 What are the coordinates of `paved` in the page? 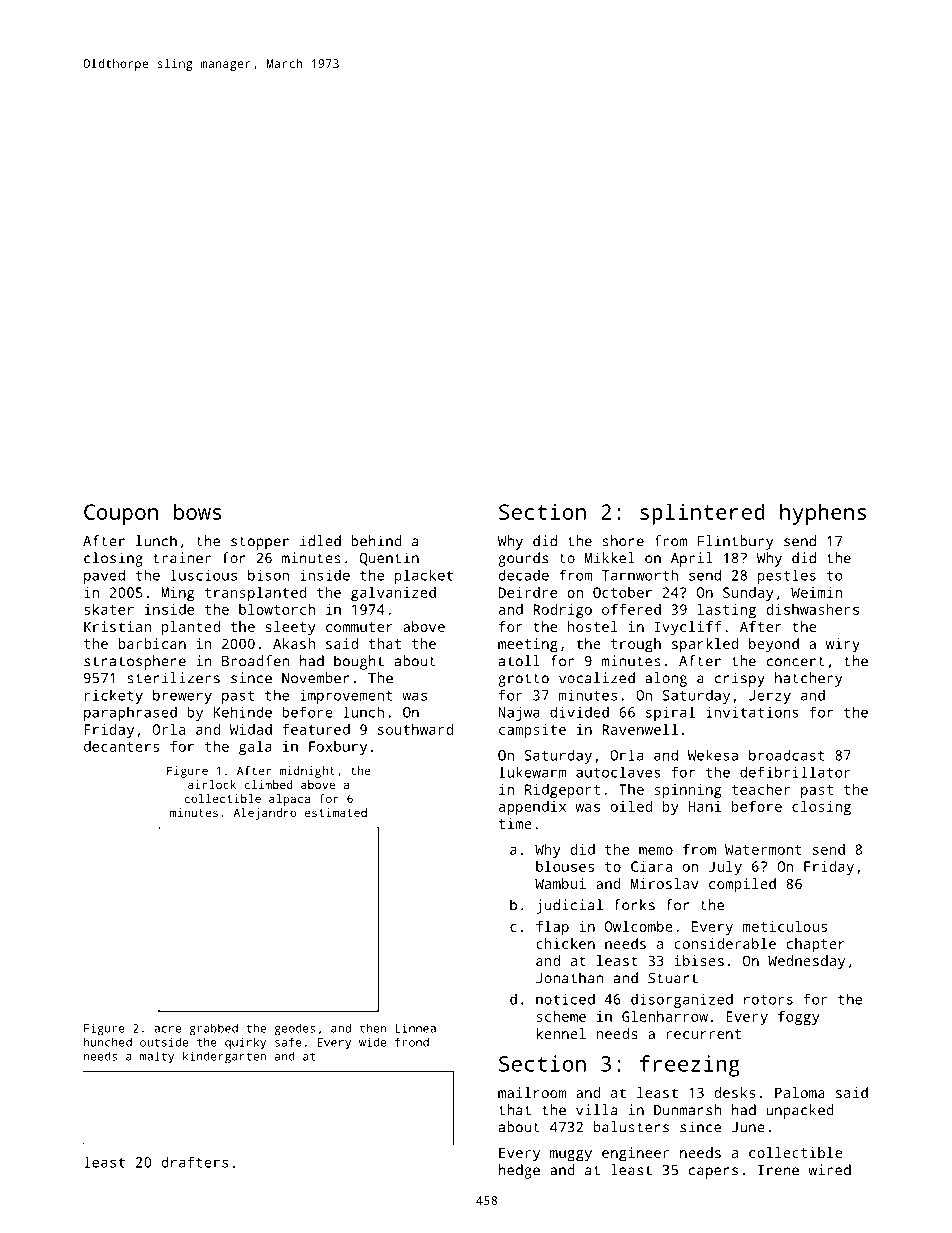 It's located at (104, 576).
